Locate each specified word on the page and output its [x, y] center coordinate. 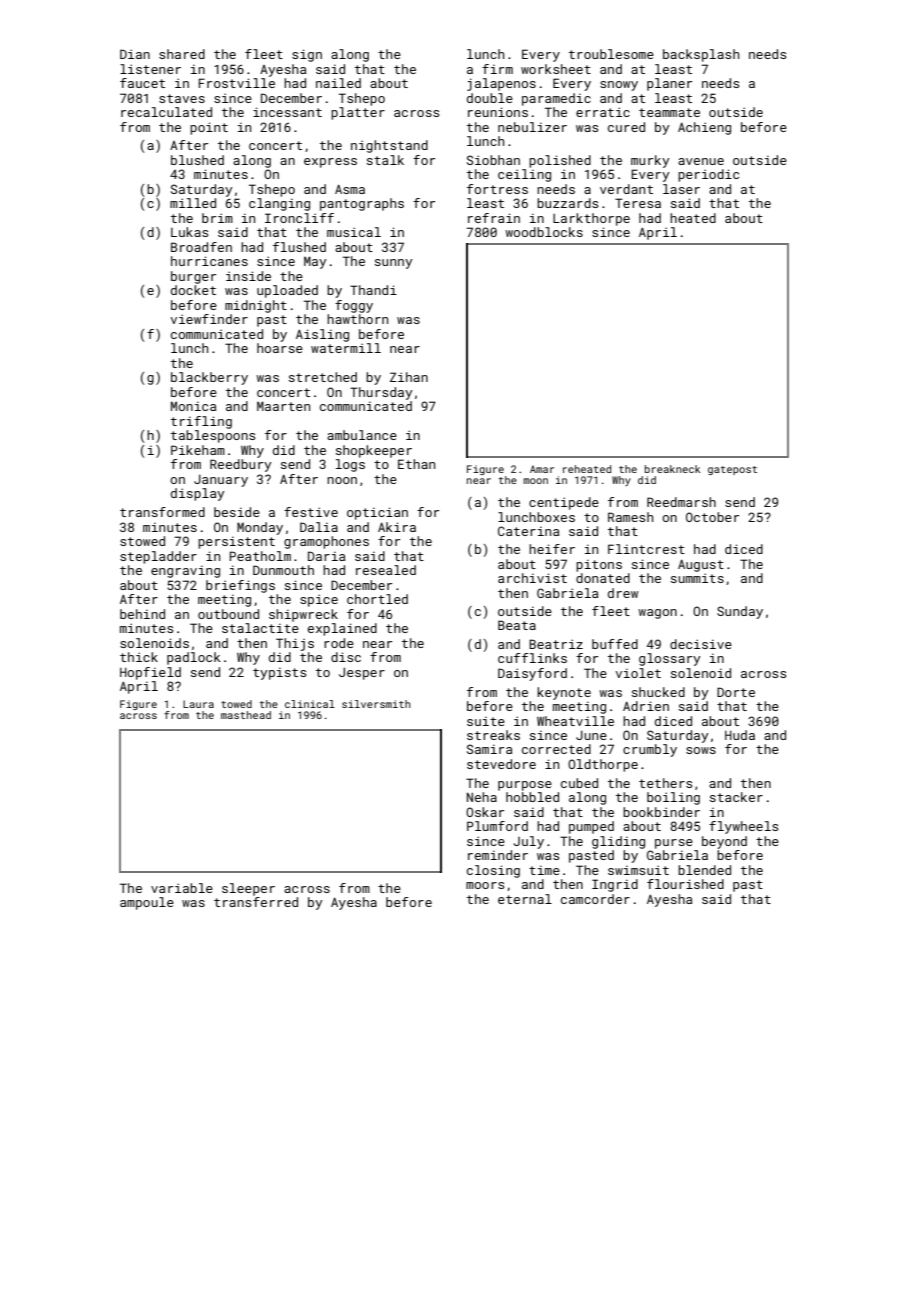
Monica [193, 406]
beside [237, 512]
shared [182, 54]
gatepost [732, 470]
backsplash [701, 55]
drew [623, 593]
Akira [397, 527]
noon [342, 480]
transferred [256, 902]
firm [497, 69]
